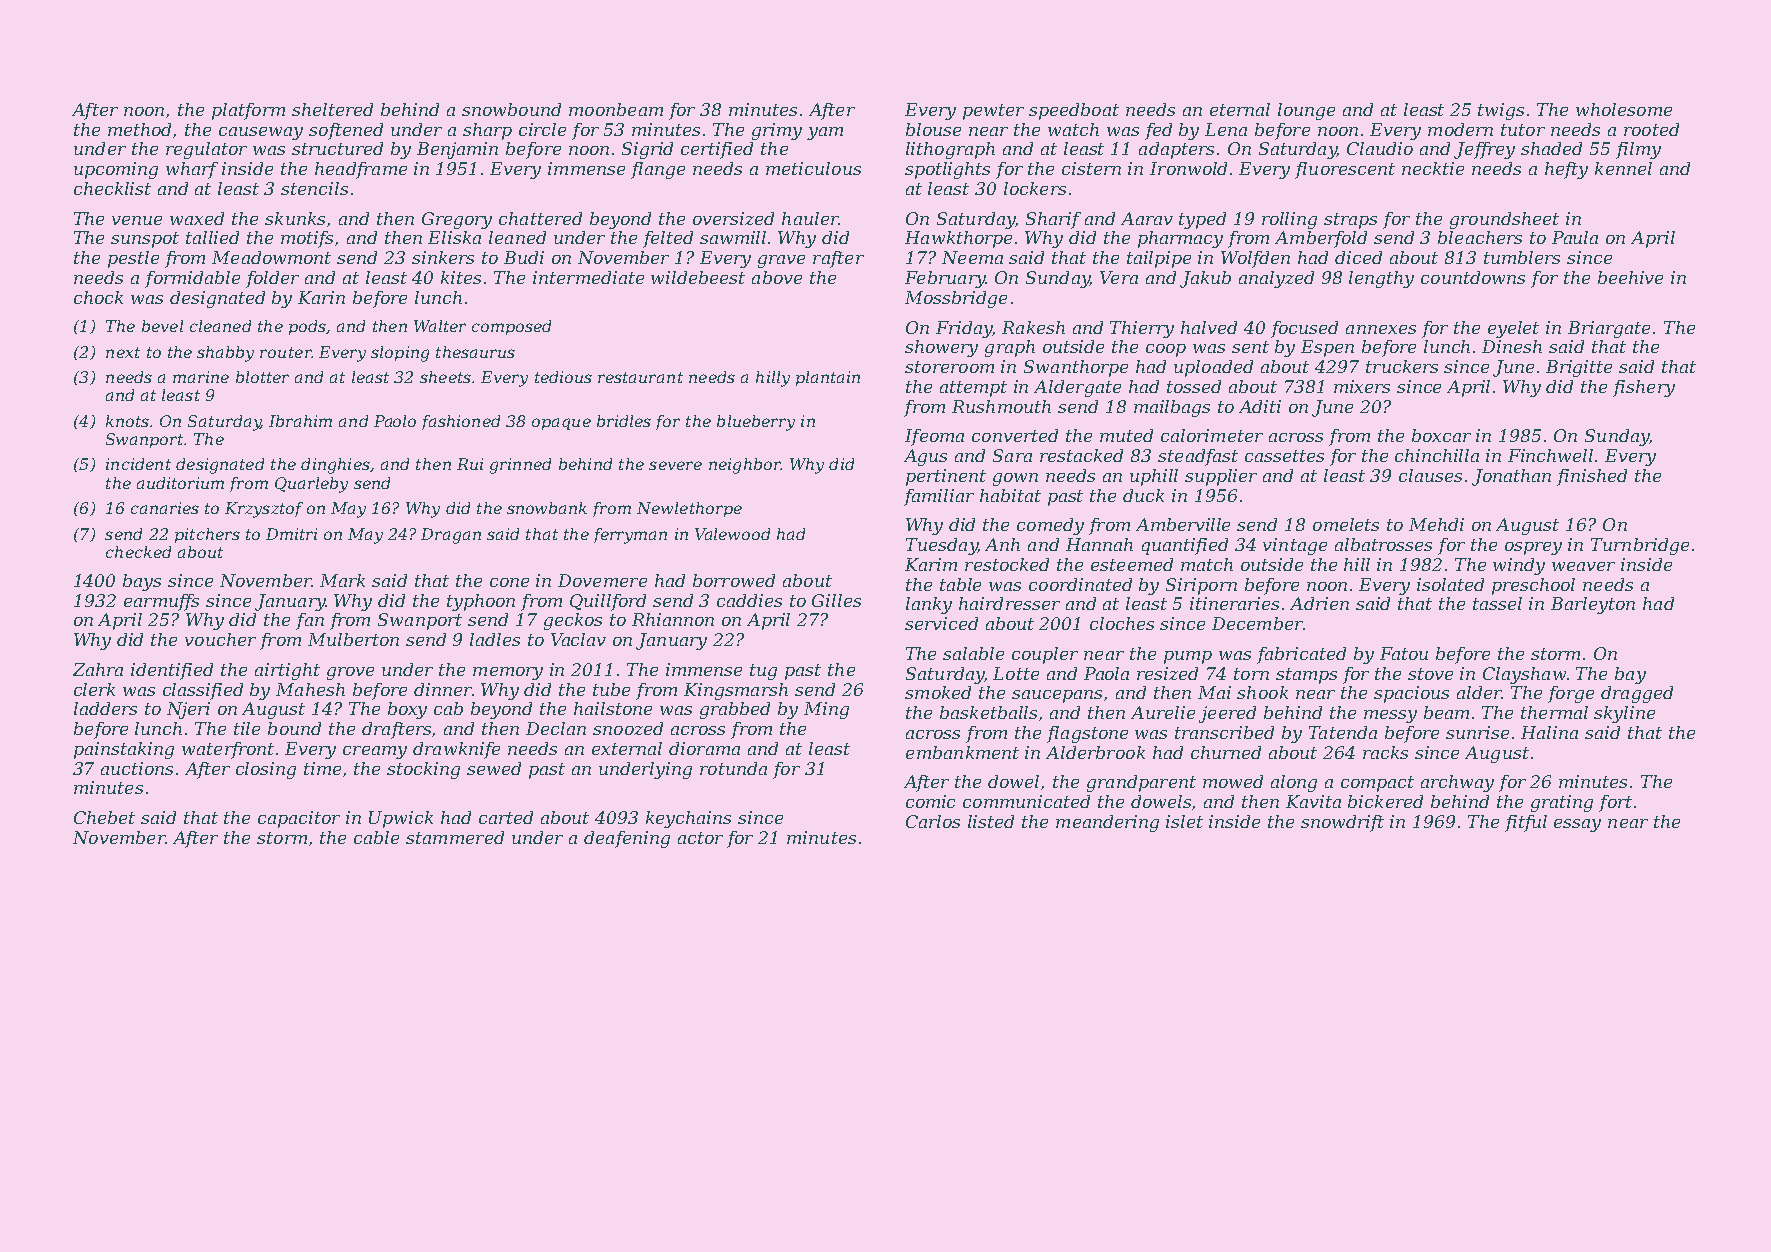  I want to click on wholesome, so click(1624, 109).
